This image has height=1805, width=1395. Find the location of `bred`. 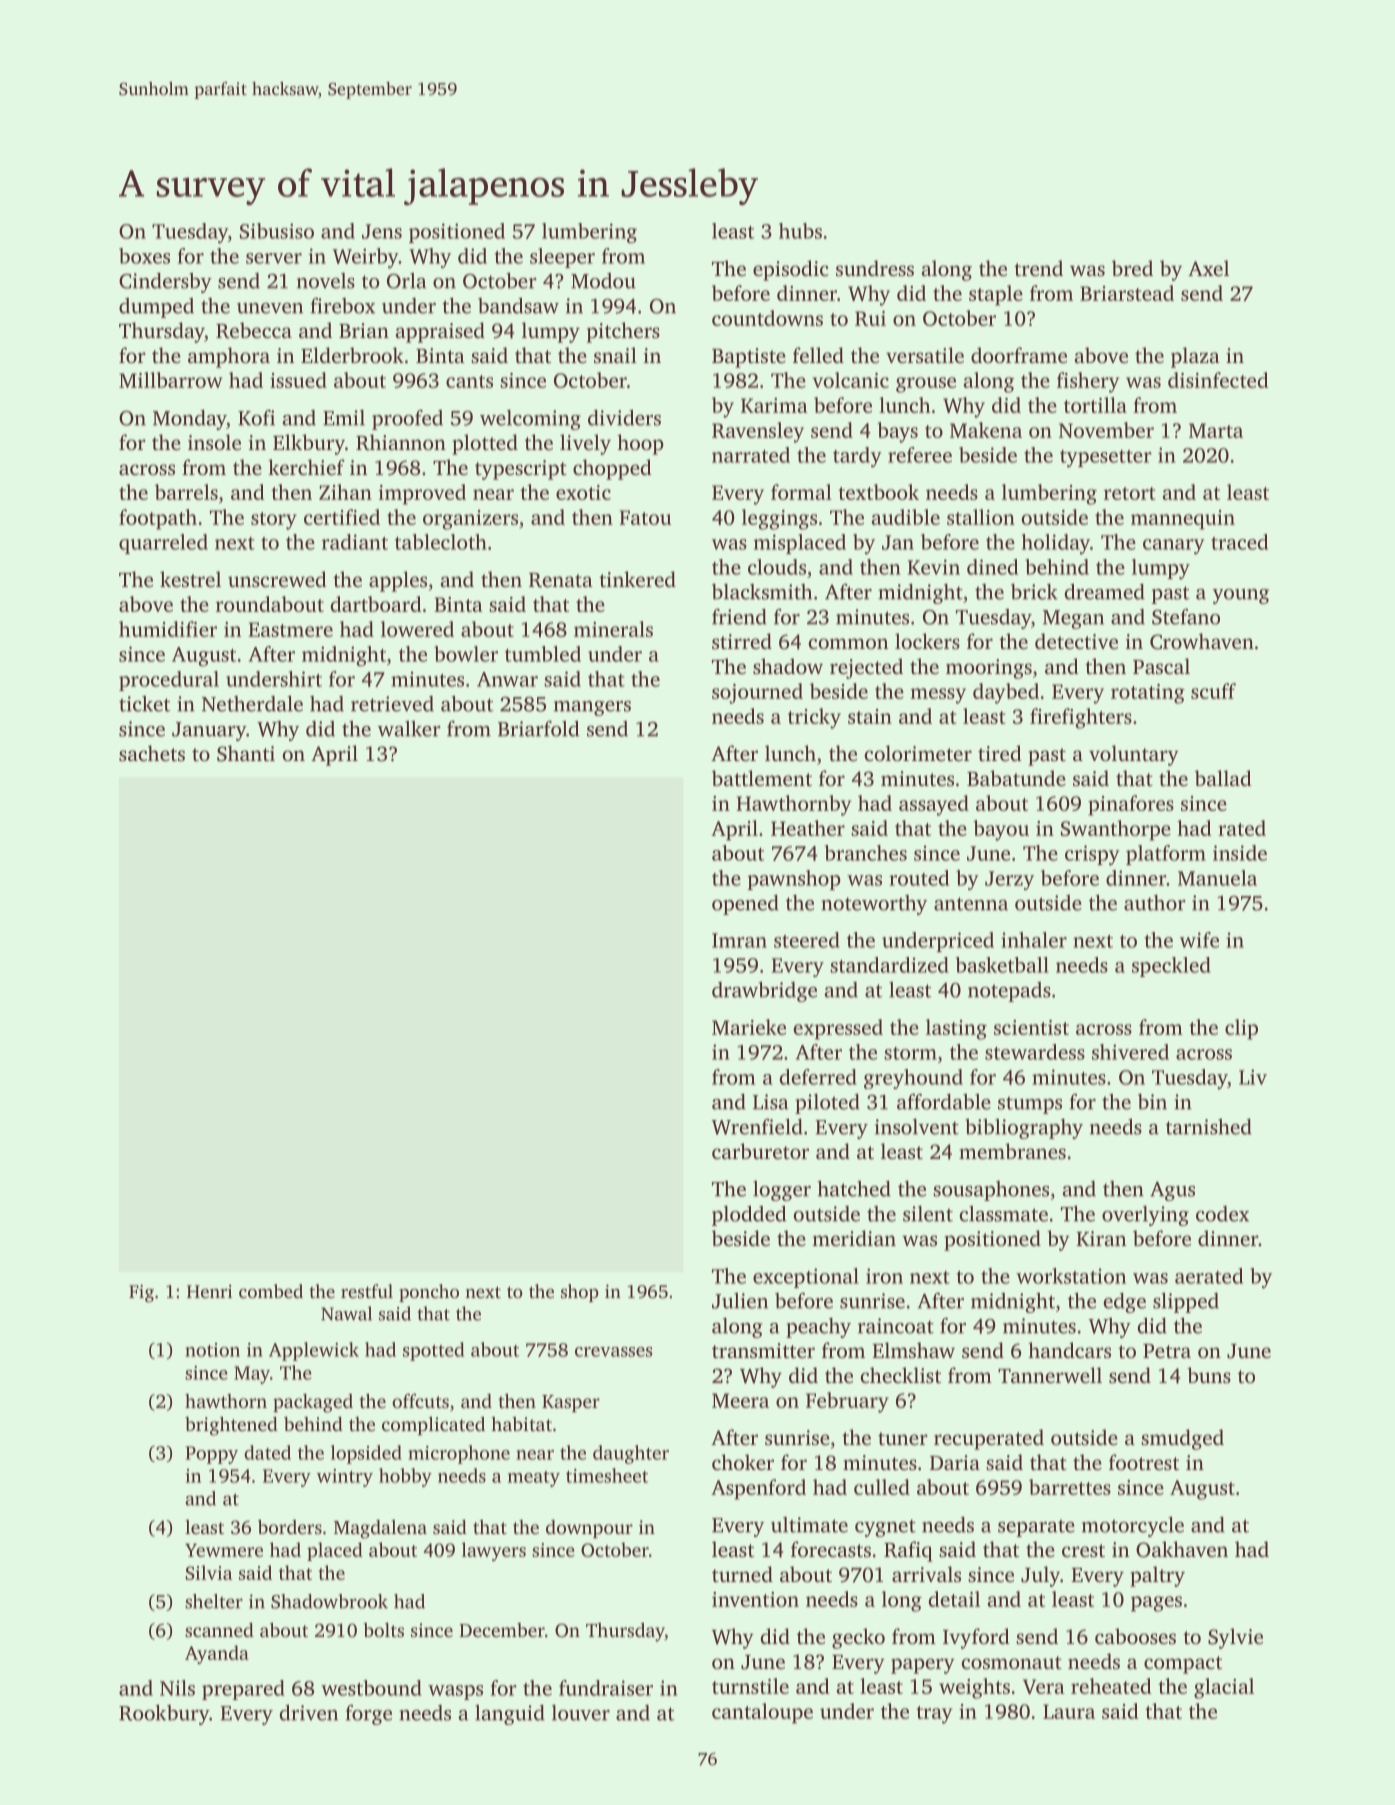

bred is located at coordinates (1132, 268).
